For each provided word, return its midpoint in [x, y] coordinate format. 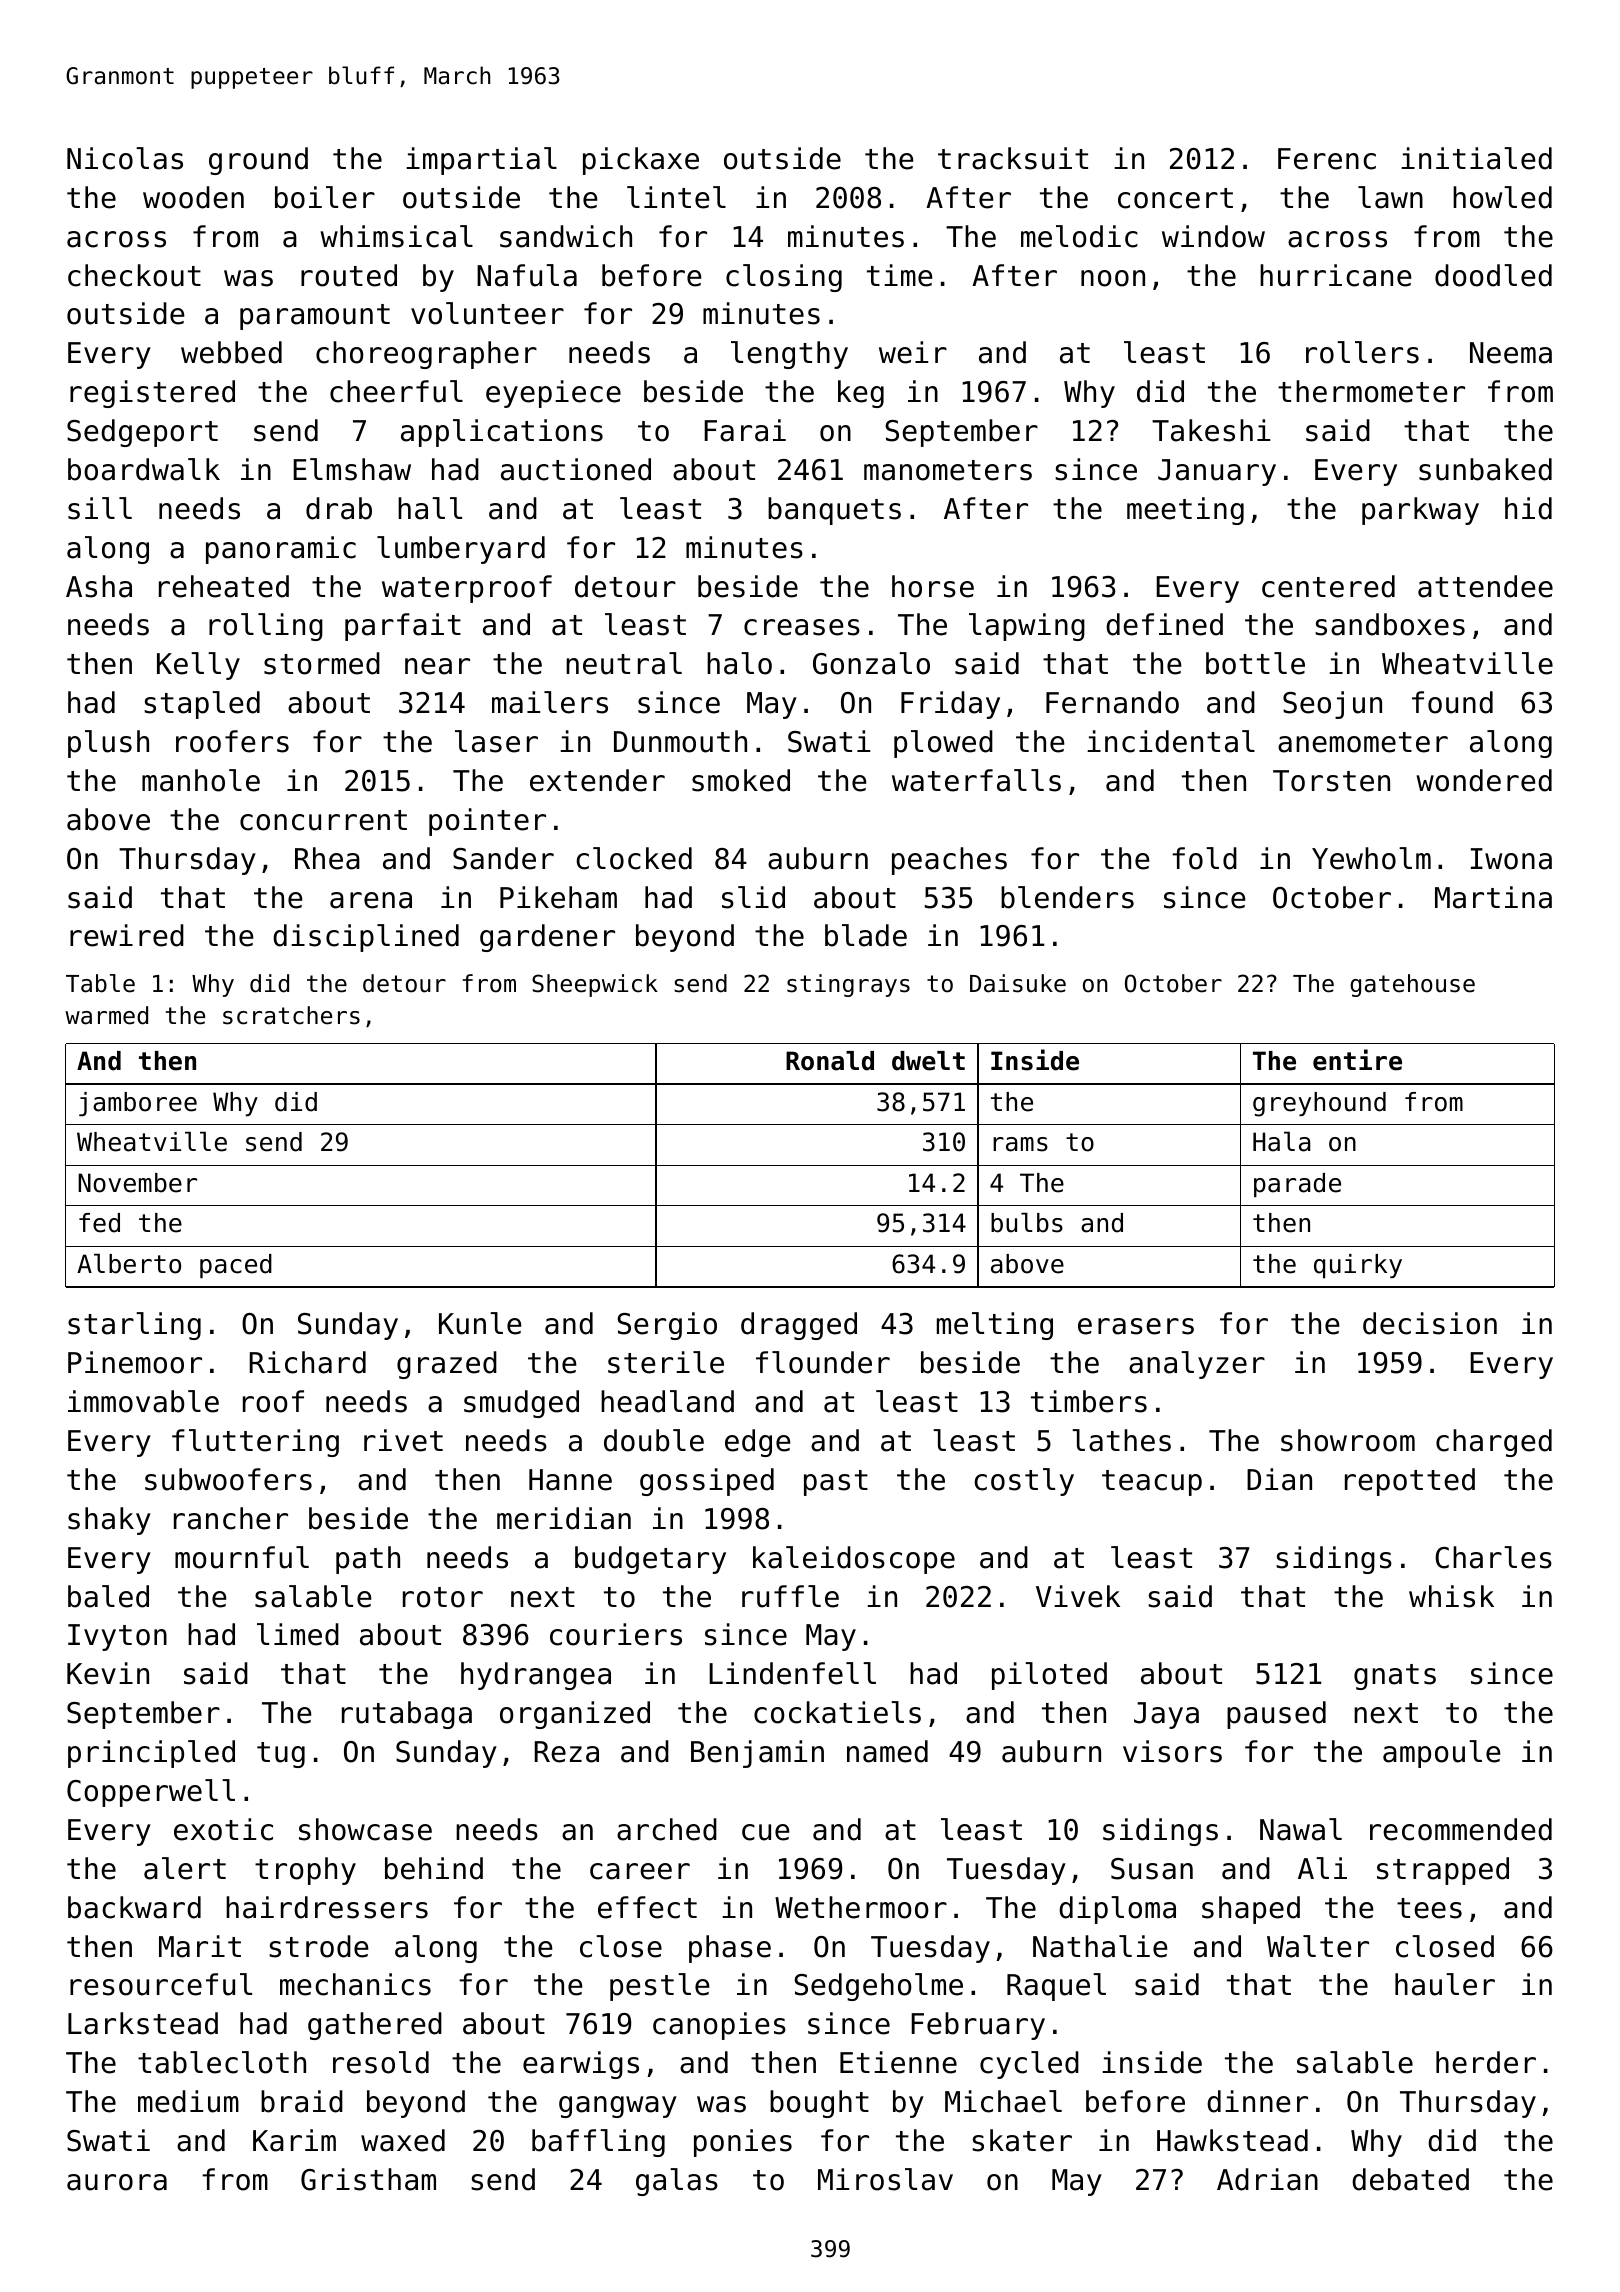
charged [1494, 1443]
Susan [1152, 1869]
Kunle [480, 1323]
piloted [1049, 1676]
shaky [109, 1521]
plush [108, 744]
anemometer [1363, 742]
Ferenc [1327, 159]
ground [258, 161]
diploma [1117, 1910]
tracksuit [1013, 158]
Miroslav [885, 2179]
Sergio [667, 1326]
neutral [624, 663]
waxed [403, 2140]
